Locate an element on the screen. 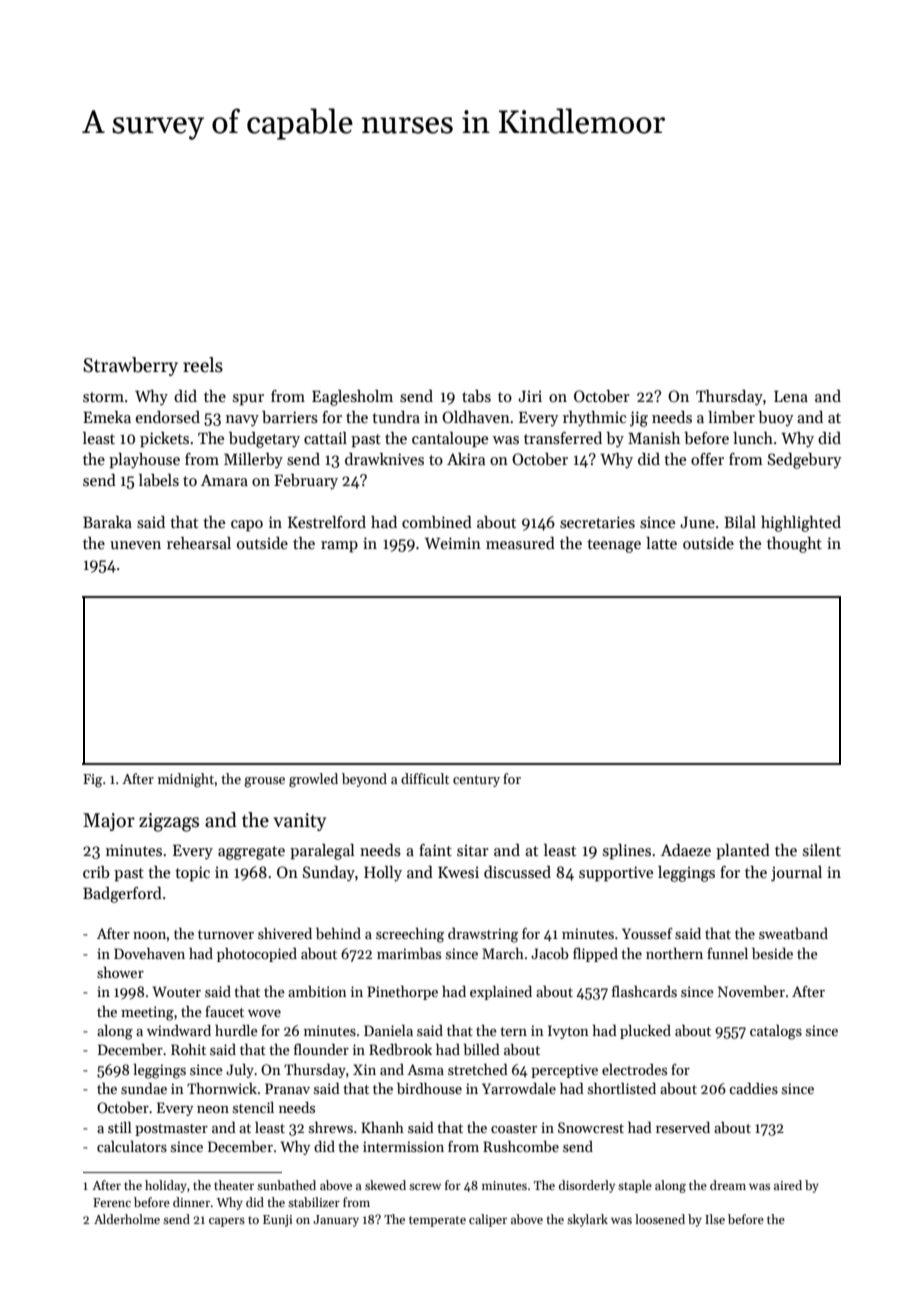 Image resolution: width=924 pixels, height=1308 pixels. measured is located at coordinates (520, 543).
